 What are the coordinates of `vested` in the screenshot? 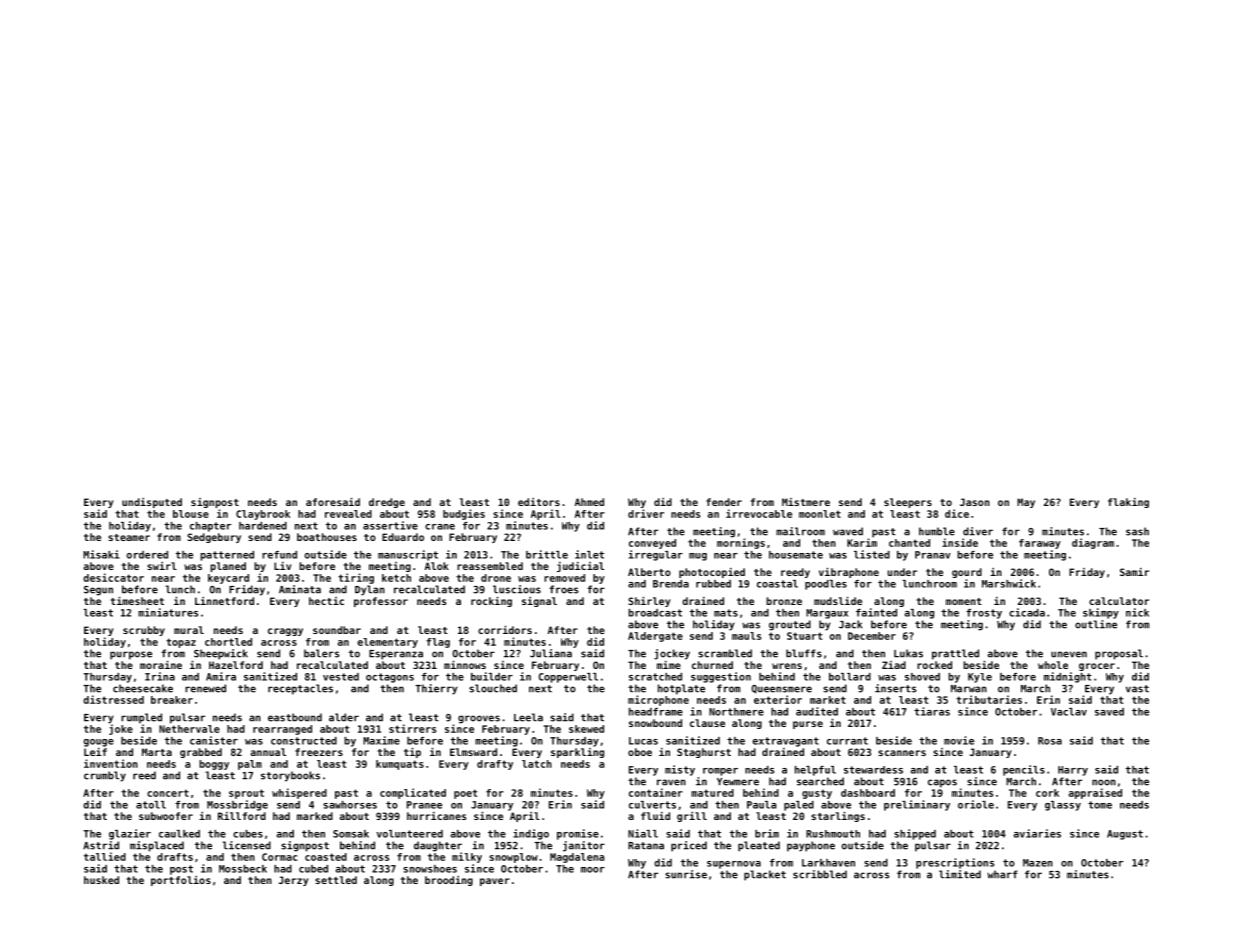 It's located at (341, 677).
